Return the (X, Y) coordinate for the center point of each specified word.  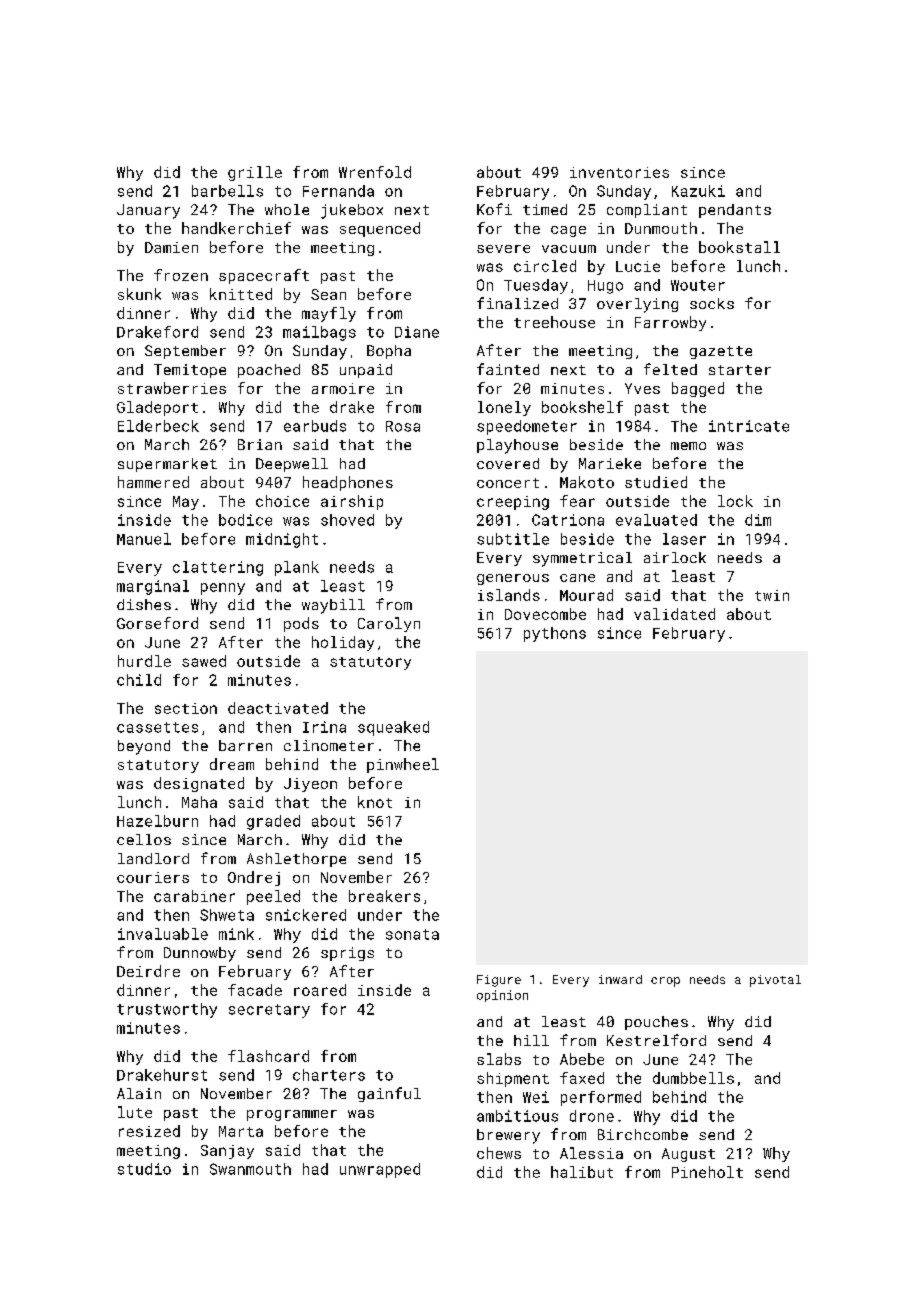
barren (245, 745)
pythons (555, 634)
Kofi (494, 209)
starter (740, 370)
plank (297, 568)
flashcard (268, 1056)
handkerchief (236, 228)
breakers (384, 896)
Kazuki (698, 191)
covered (508, 463)
